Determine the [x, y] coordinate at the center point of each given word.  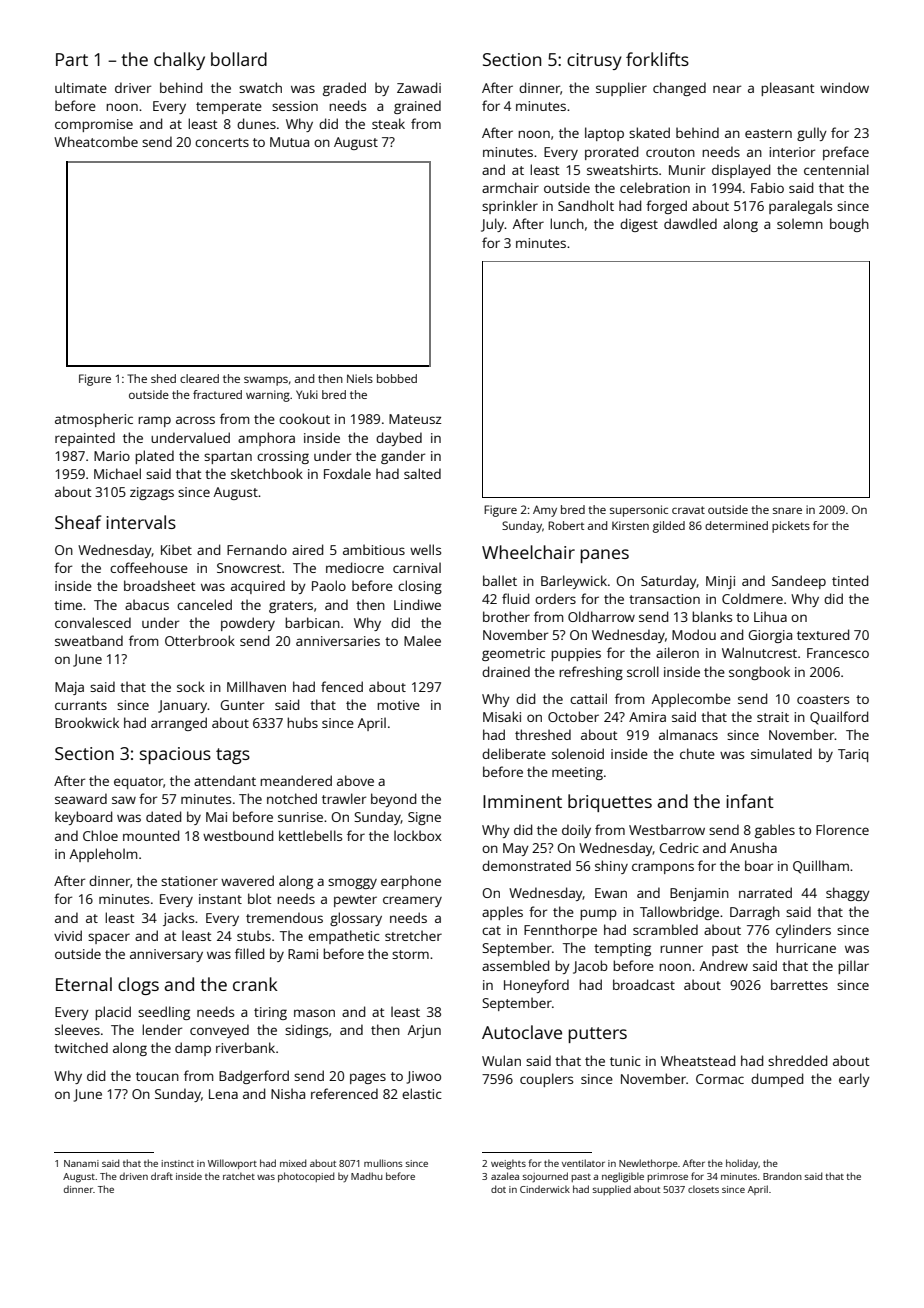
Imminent [522, 801]
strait [773, 717]
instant [220, 899]
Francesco [838, 653]
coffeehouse [149, 567]
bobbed [397, 378]
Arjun [424, 1031]
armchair [510, 187]
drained [506, 671]
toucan [157, 1076]
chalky [179, 61]
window [844, 87]
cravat [688, 510]
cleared [199, 378]
